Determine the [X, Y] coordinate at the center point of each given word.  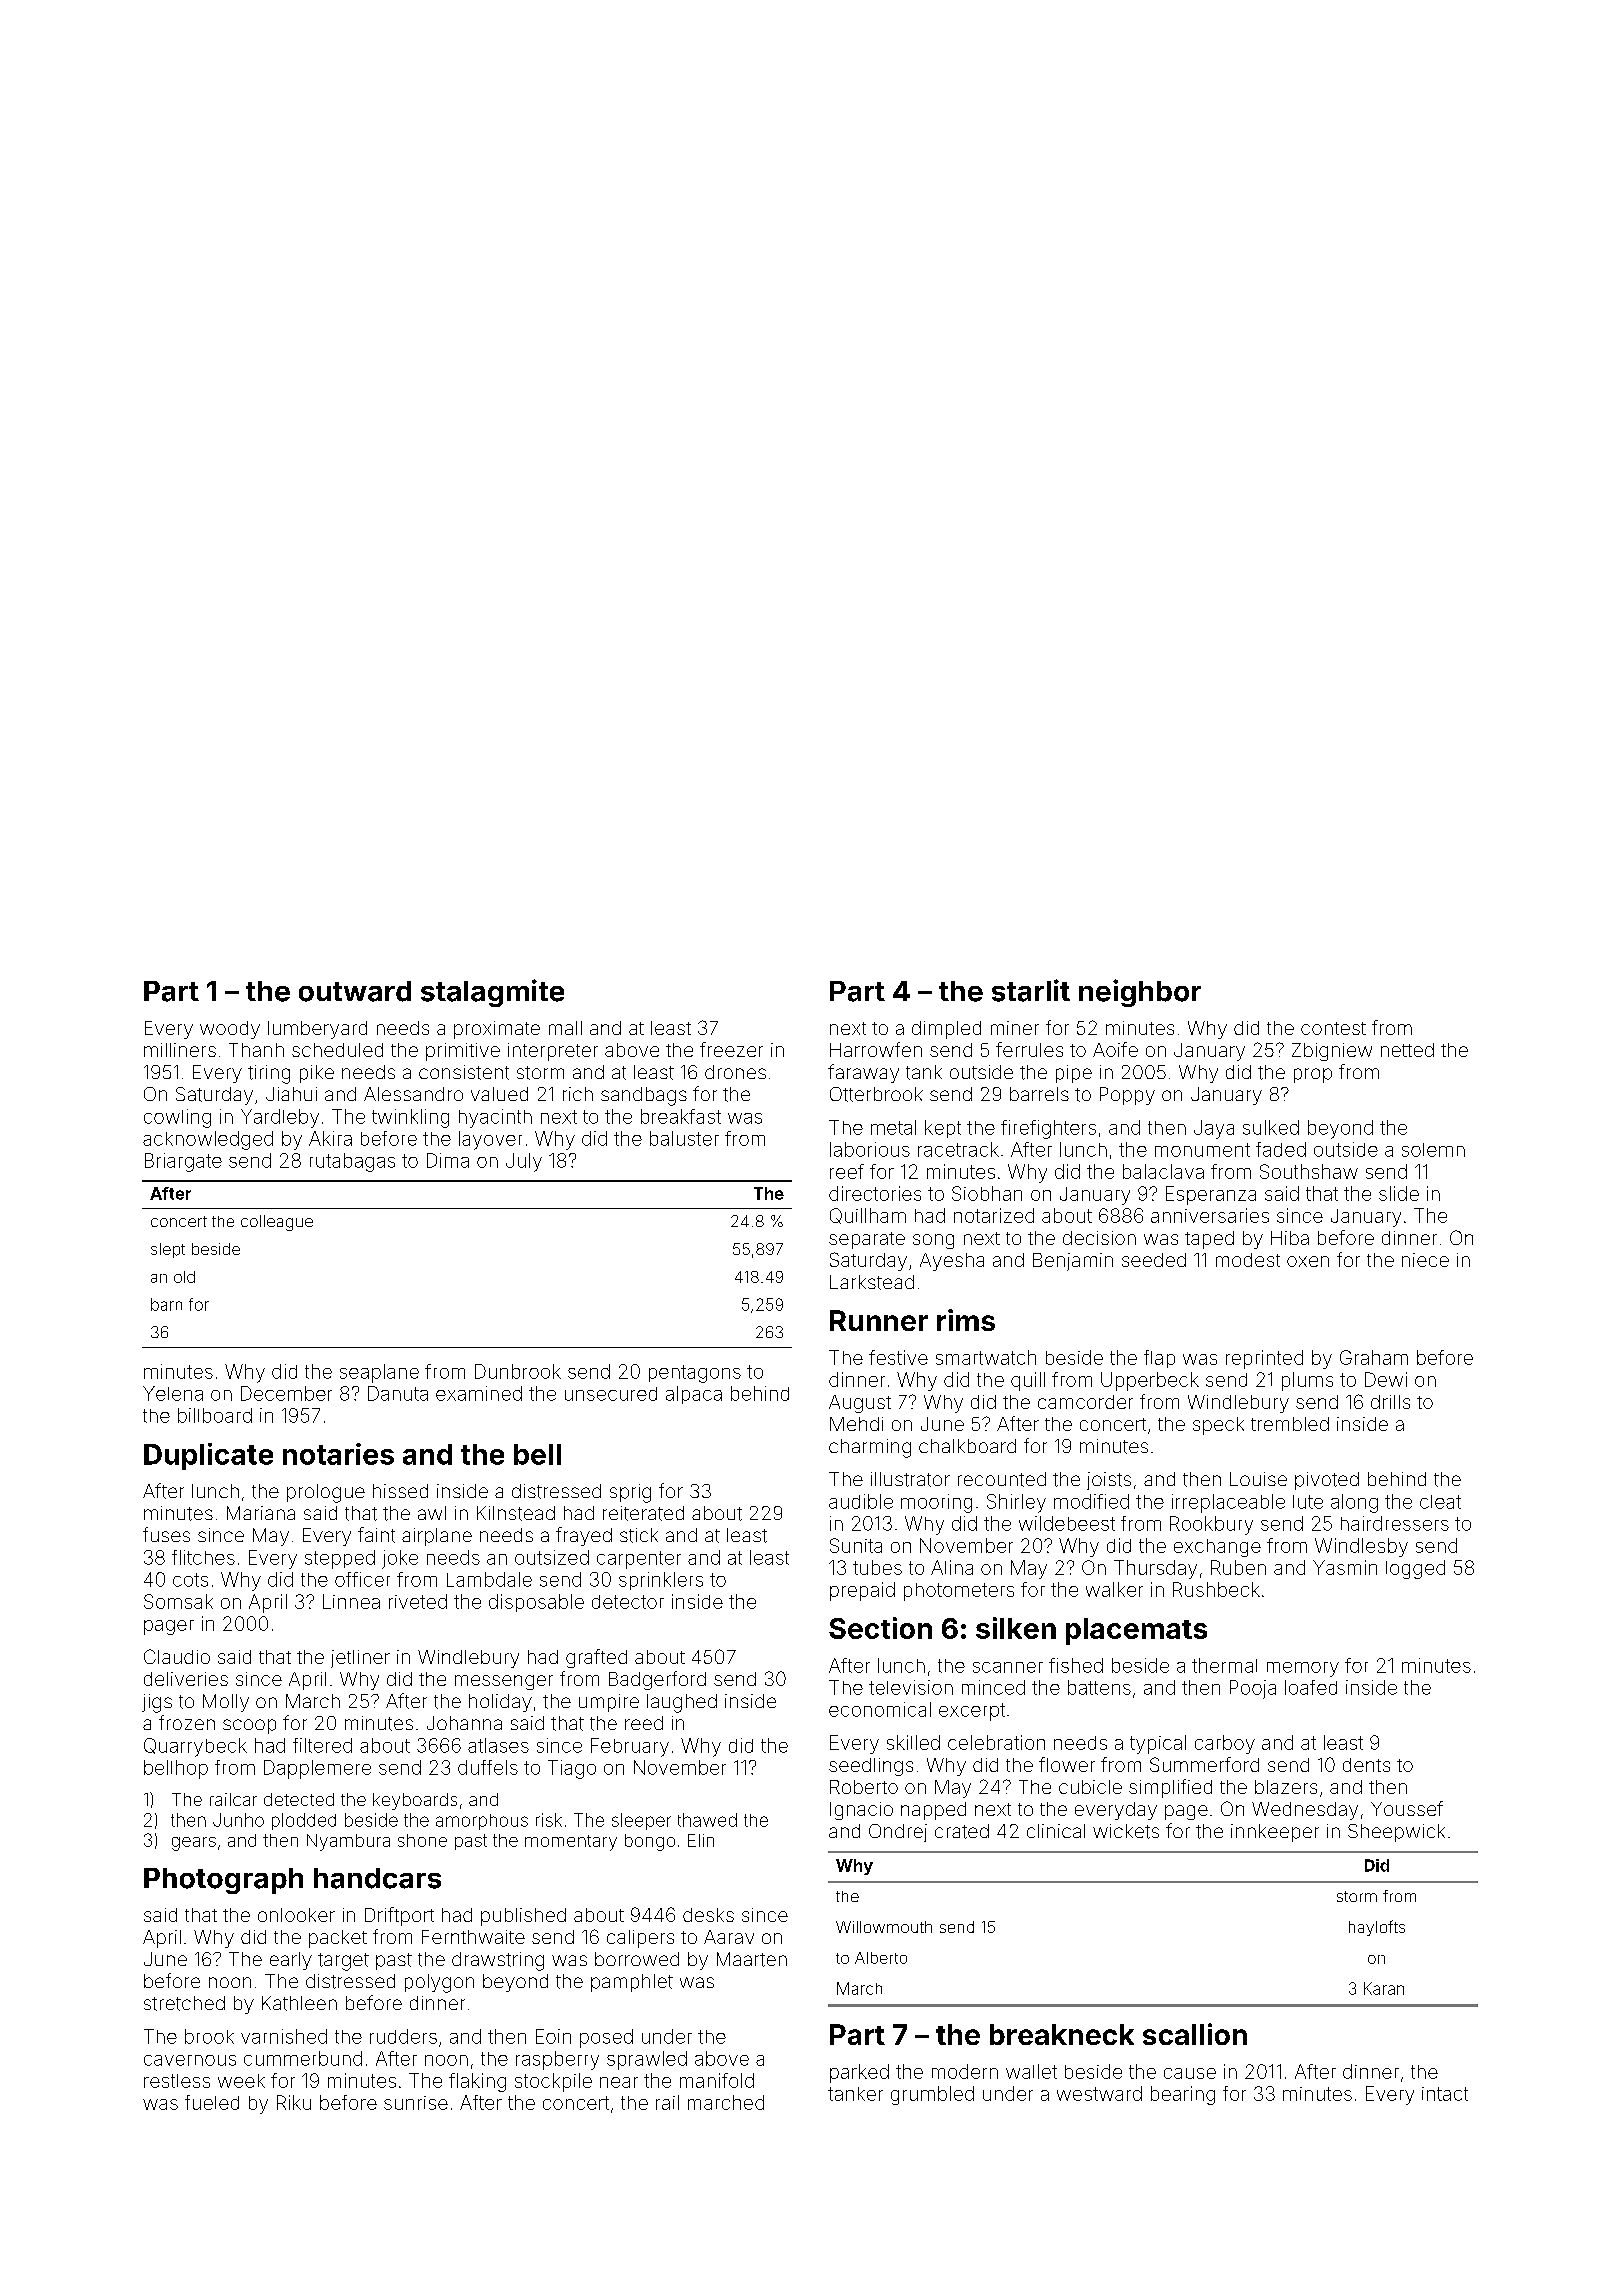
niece [1425, 1260]
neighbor [1140, 993]
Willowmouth [884, 1927]
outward [355, 991]
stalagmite [492, 993]
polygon [439, 1983]
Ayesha [952, 1262]
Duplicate [208, 1456]
